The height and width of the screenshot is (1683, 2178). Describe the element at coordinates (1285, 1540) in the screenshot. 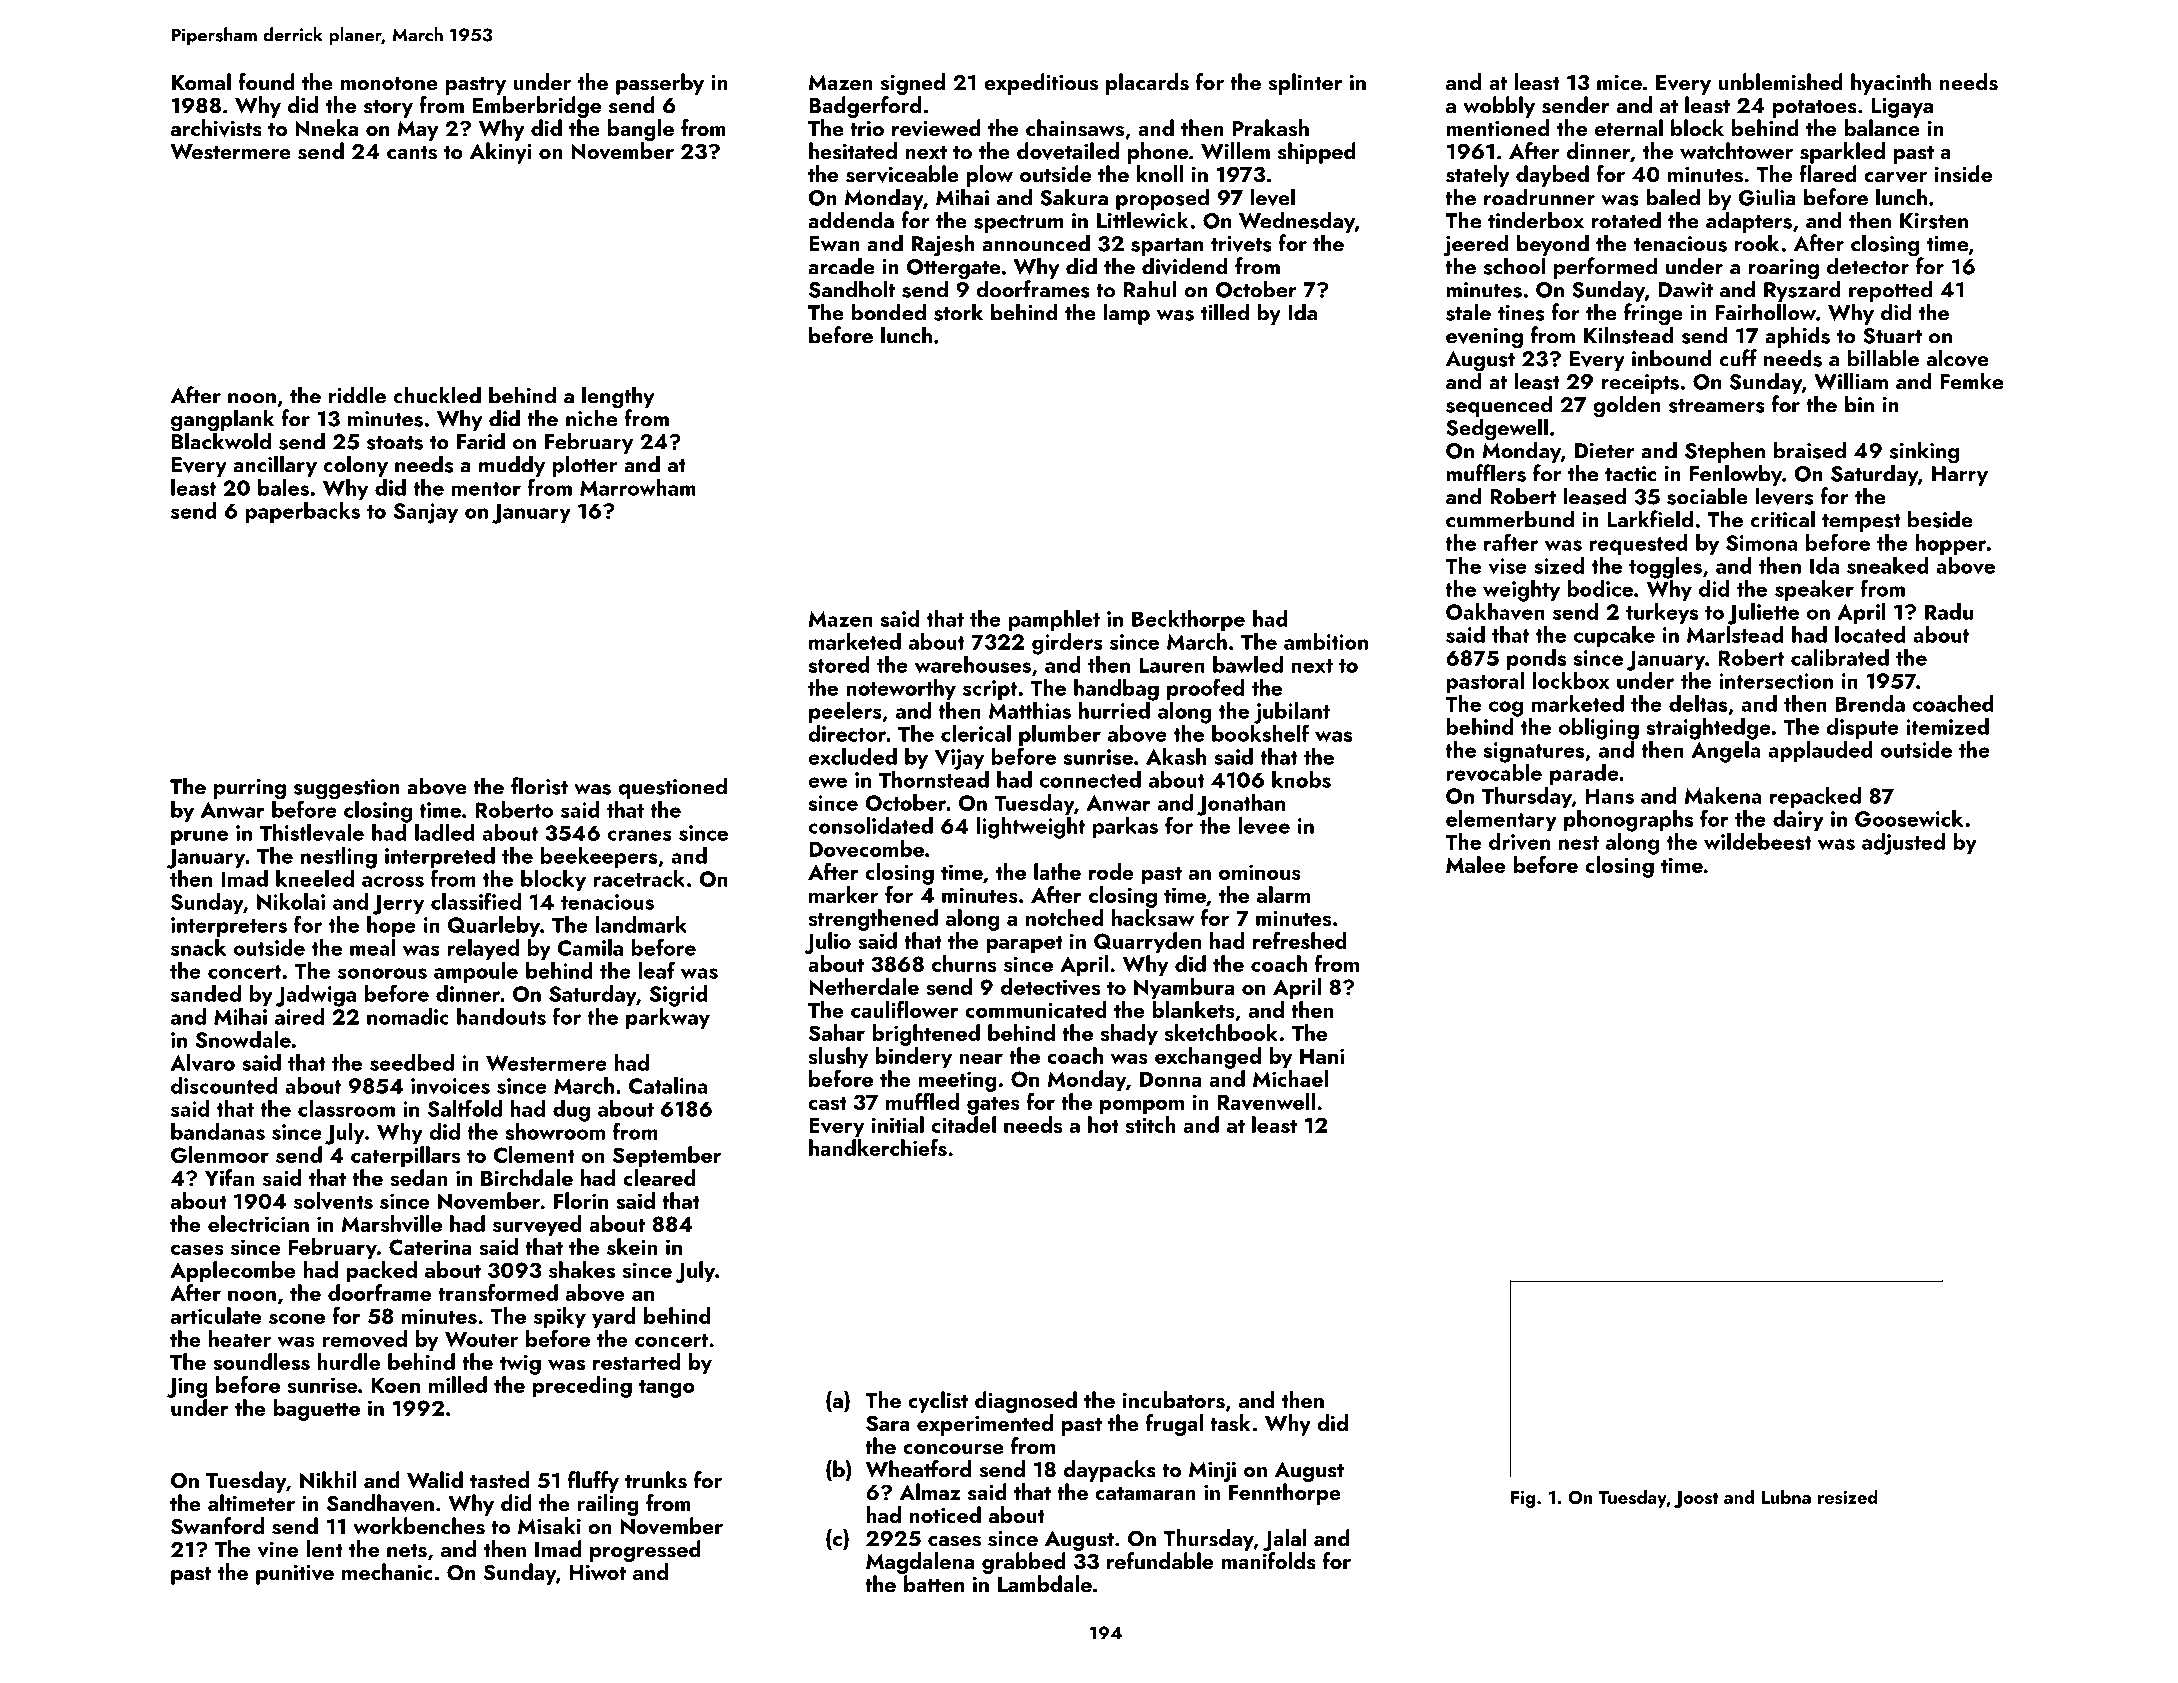

I see `Jalal` at that location.
